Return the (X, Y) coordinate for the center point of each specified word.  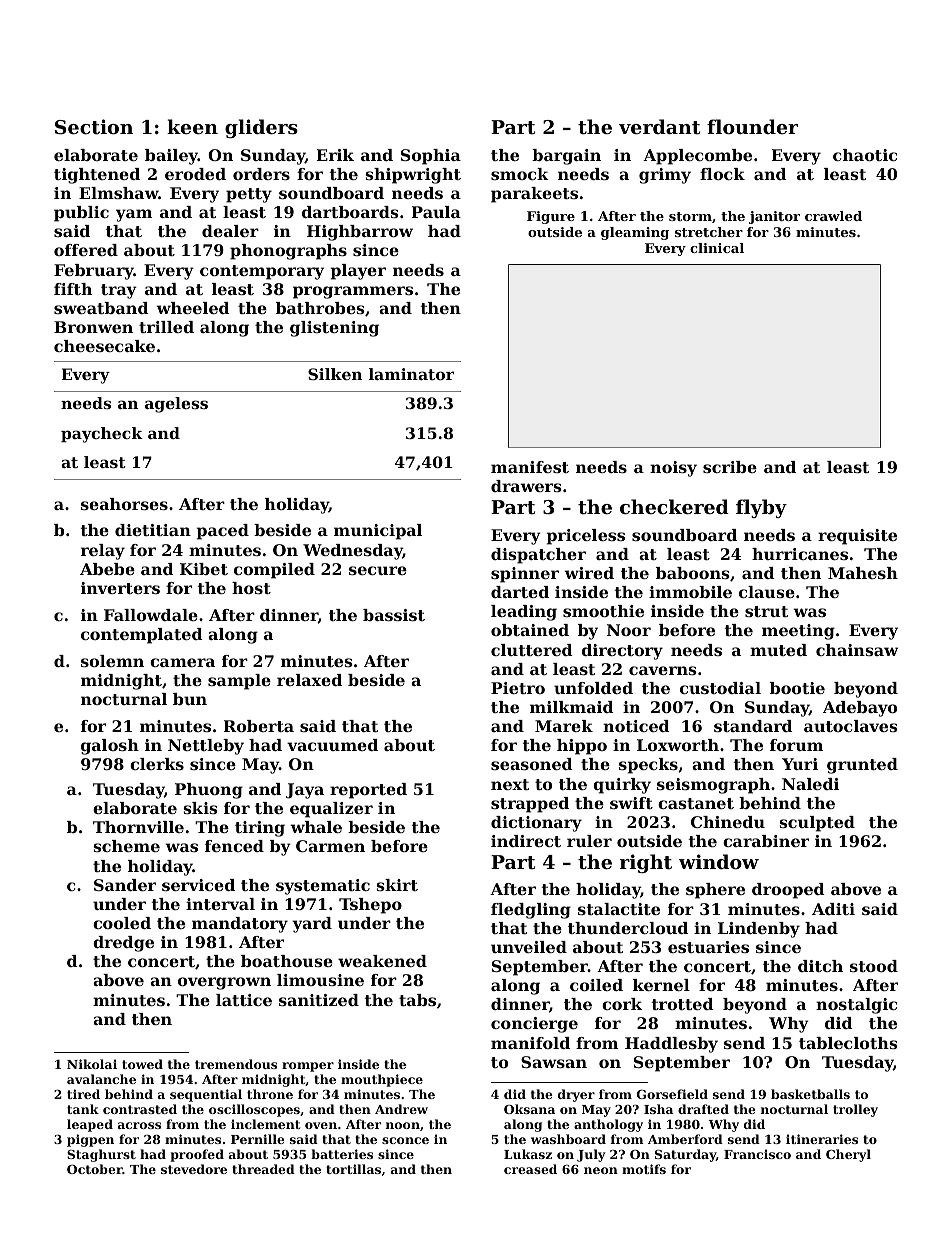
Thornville (138, 827)
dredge (123, 944)
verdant (659, 126)
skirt (397, 885)
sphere (715, 891)
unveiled (529, 947)
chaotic (865, 155)
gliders (261, 128)
